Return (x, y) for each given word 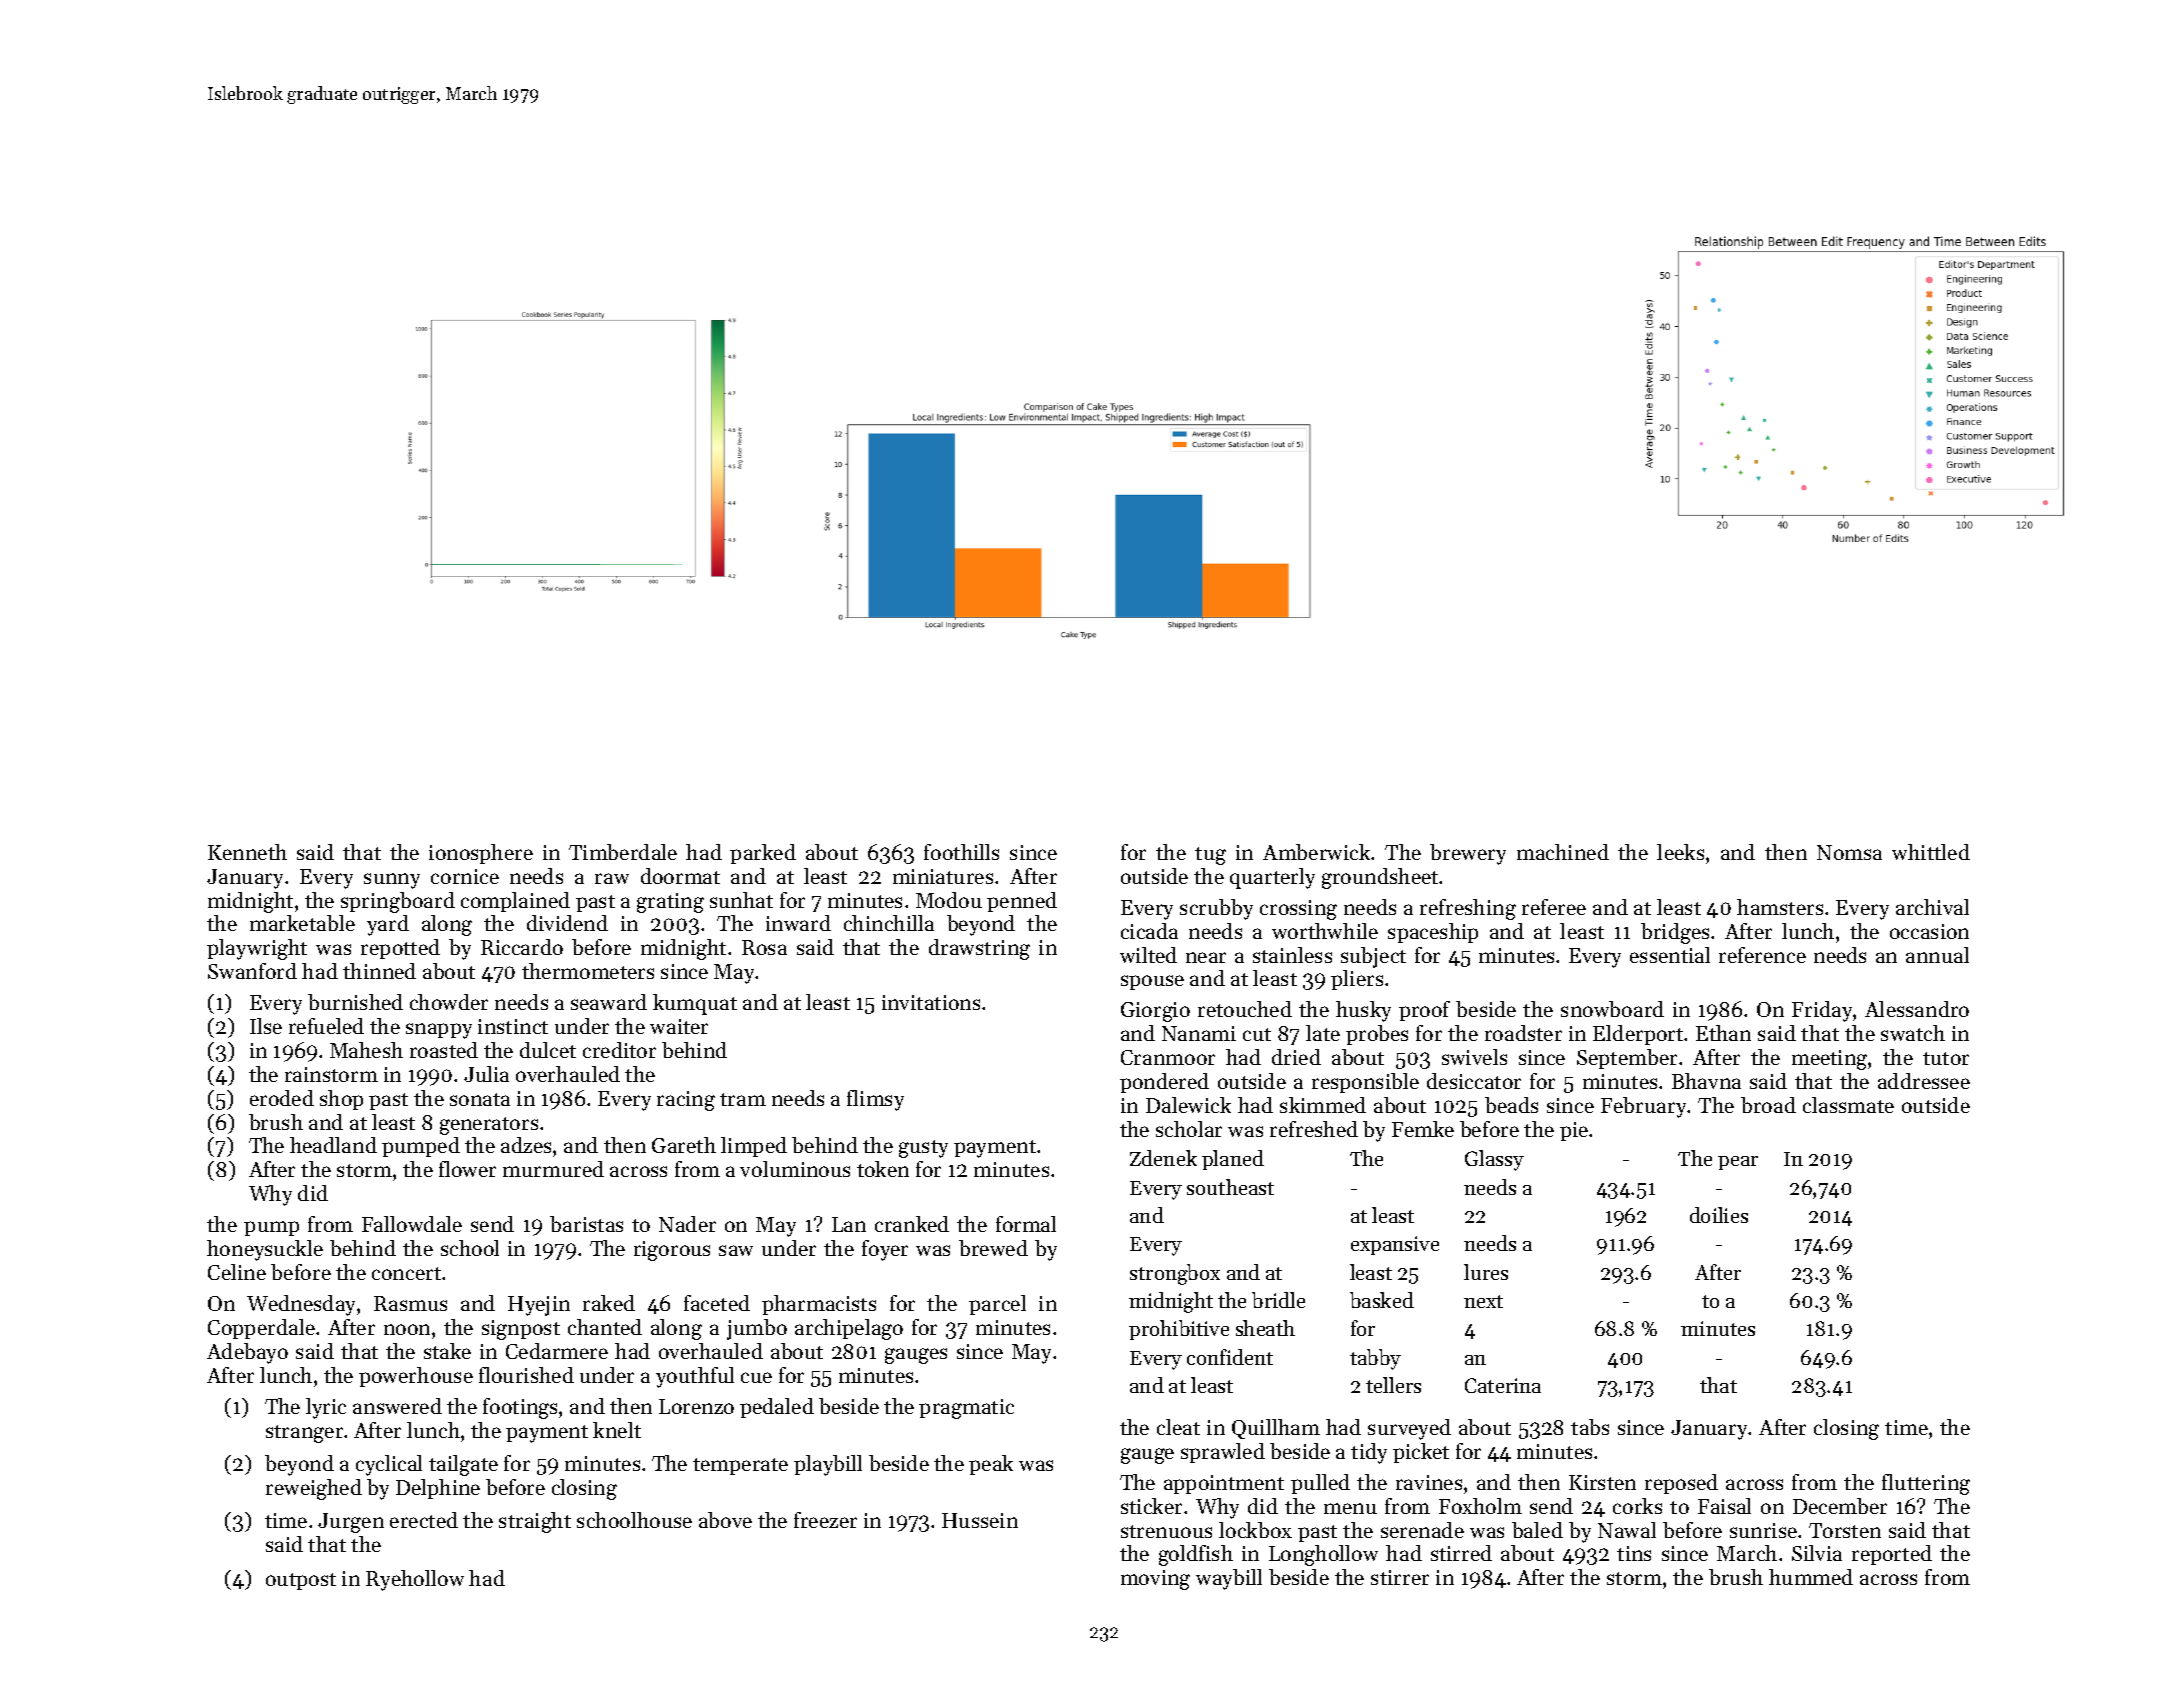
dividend (567, 923)
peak (991, 1465)
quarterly (1272, 878)
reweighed (314, 1489)
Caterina (1503, 1385)
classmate (1848, 1105)
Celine (237, 1272)
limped (754, 1147)
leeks (1680, 852)
